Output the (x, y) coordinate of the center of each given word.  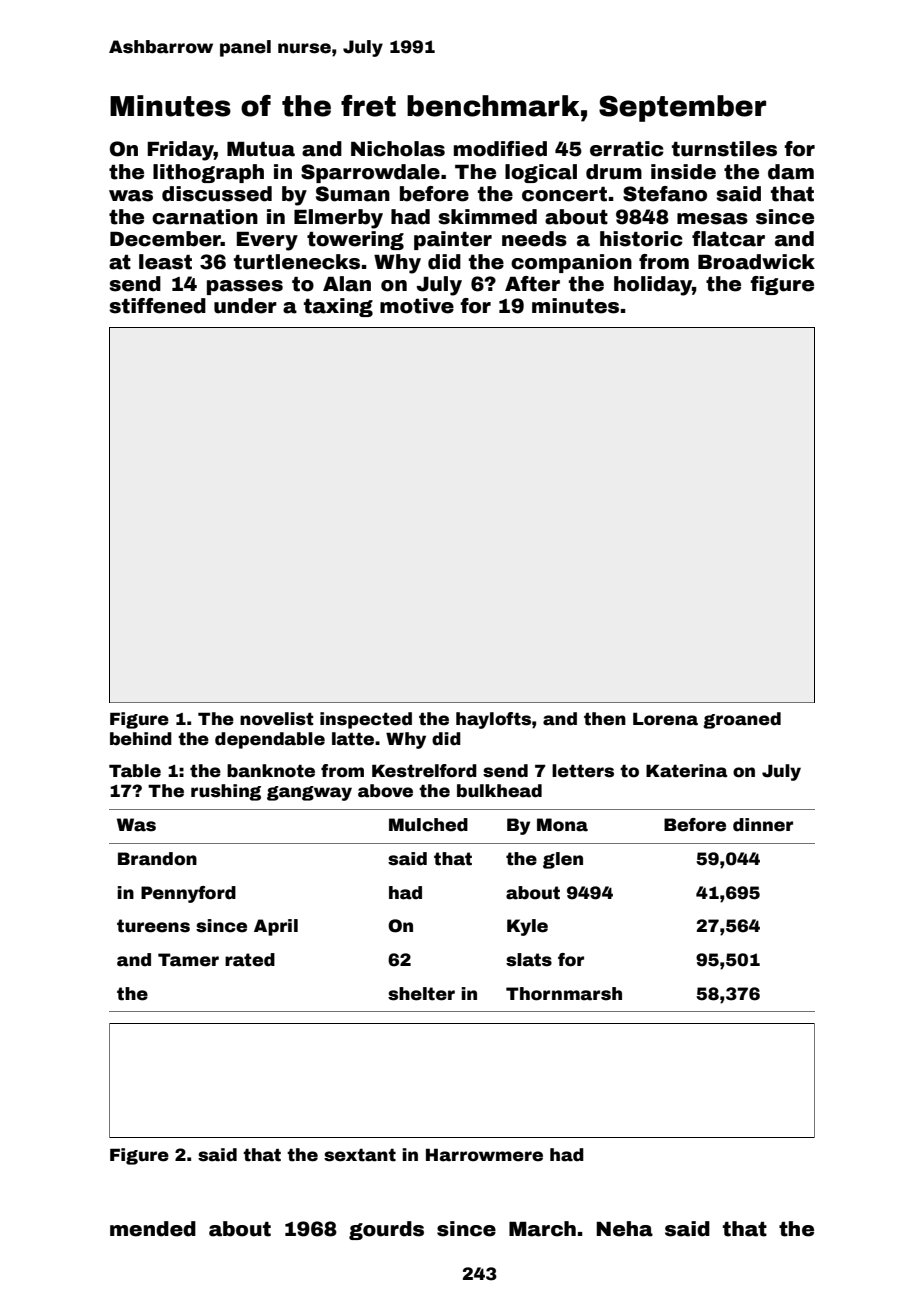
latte (353, 739)
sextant (360, 1155)
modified (500, 149)
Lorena (665, 719)
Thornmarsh (564, 994)
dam (791, 172)
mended (153, 1229)
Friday (180, 151)
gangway (309, 793)
